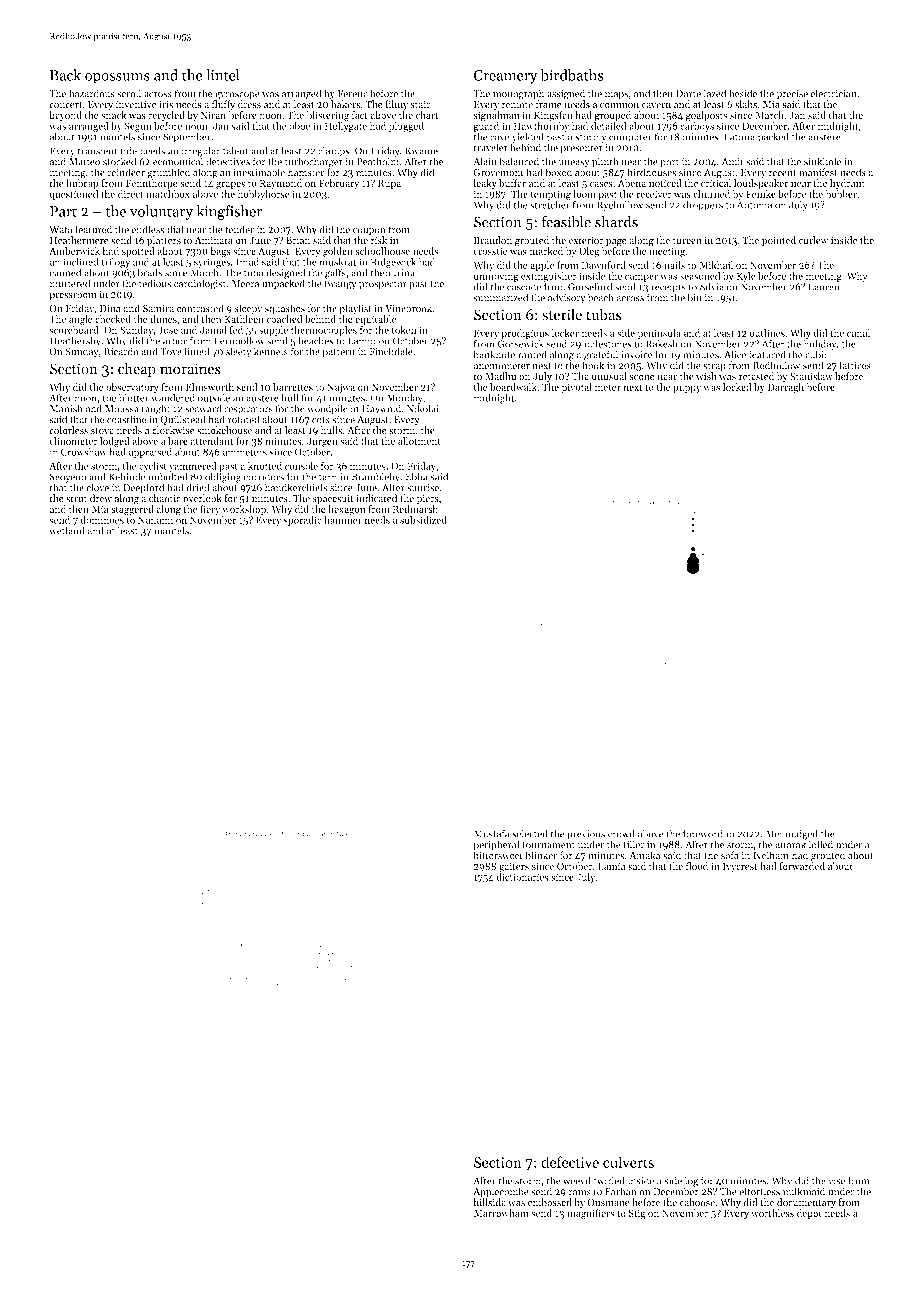 The image size is (924, 1308). Describe the element at coordinates (501, 1213) in the image. I see `Marrowham` at that location.
